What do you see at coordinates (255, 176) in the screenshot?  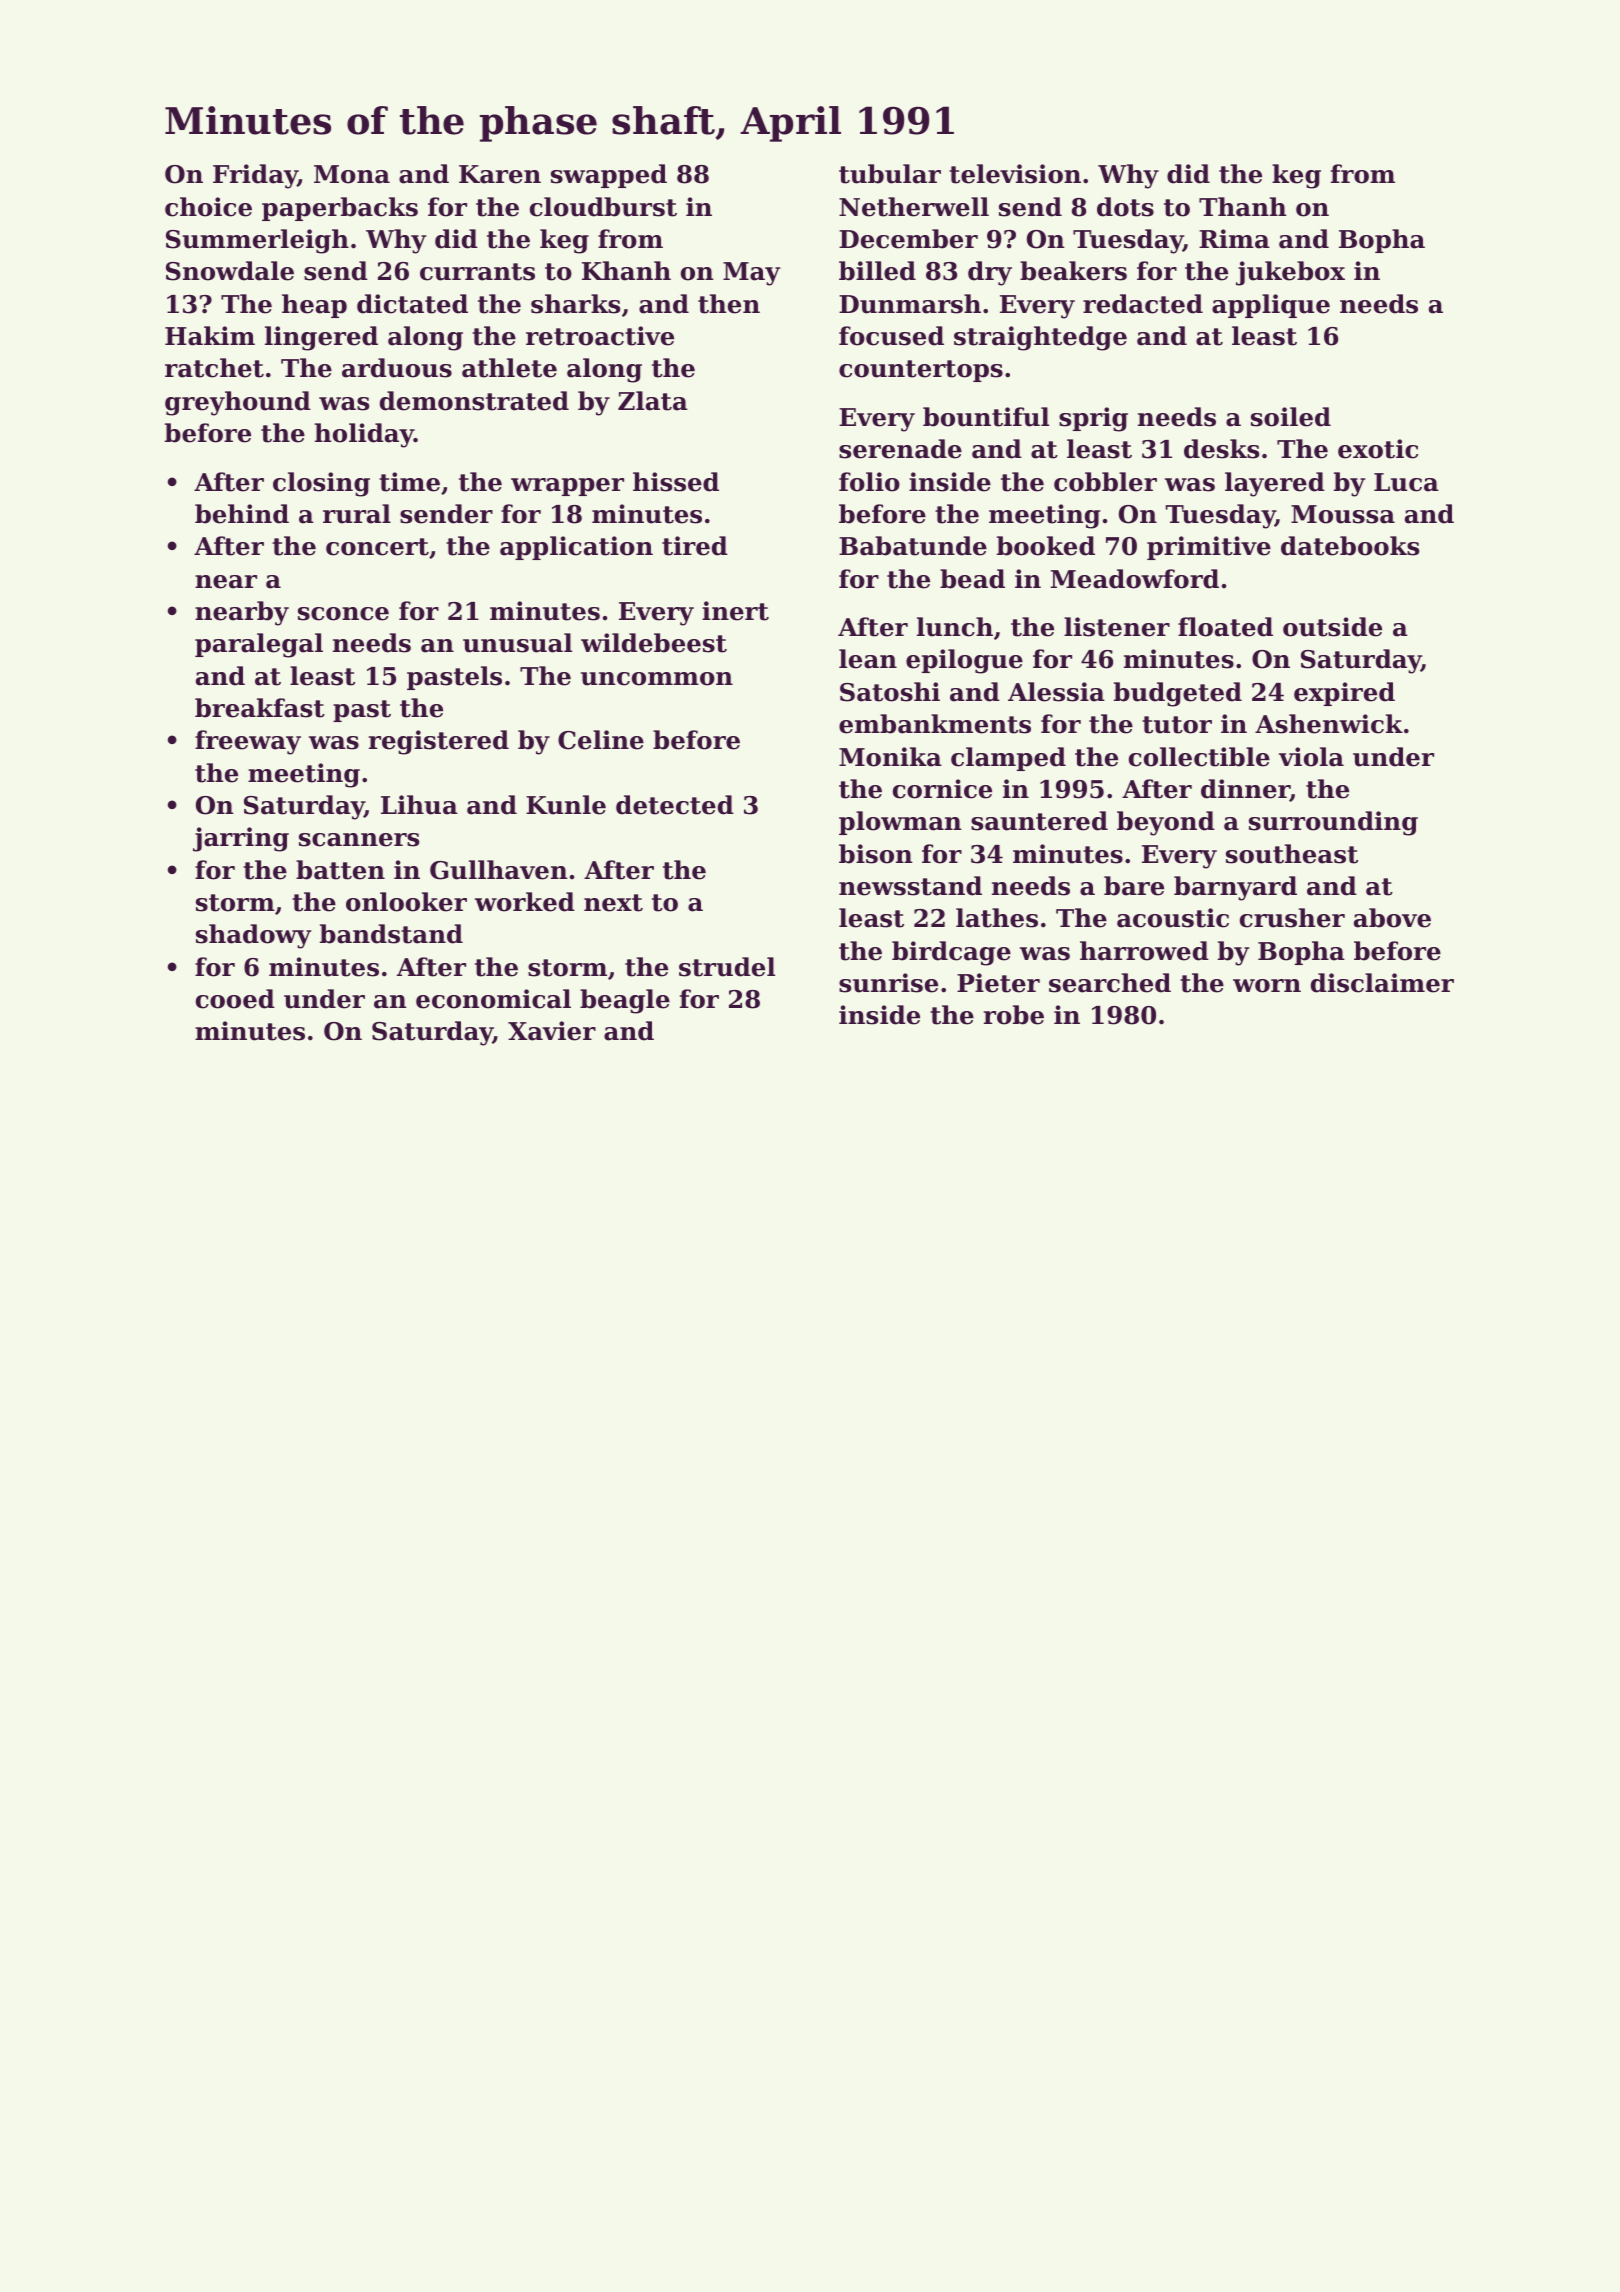 I see `Friday` at bounding box center [255, 176].
